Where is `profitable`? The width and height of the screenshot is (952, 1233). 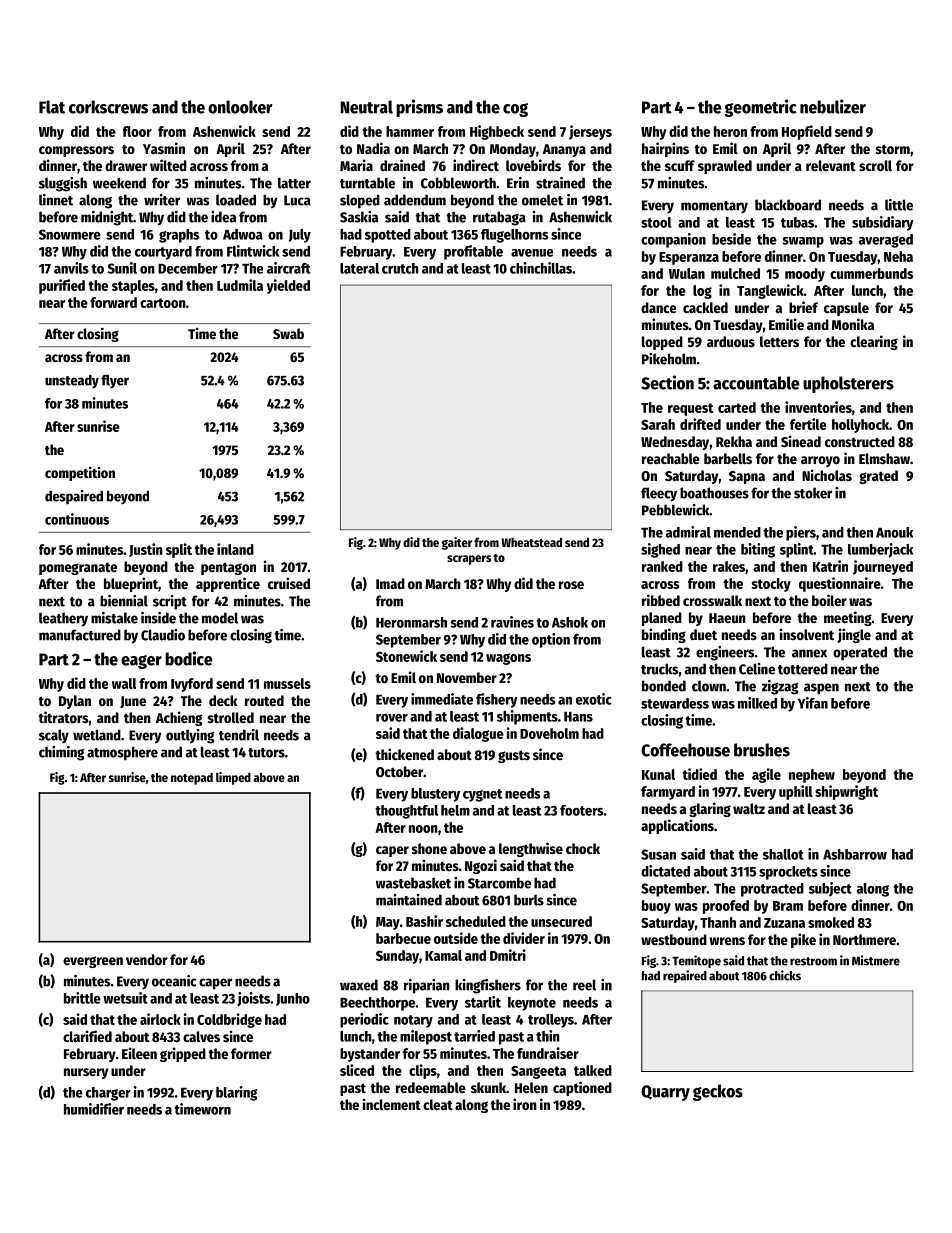 profitable is located at coordinates (473, 252).
